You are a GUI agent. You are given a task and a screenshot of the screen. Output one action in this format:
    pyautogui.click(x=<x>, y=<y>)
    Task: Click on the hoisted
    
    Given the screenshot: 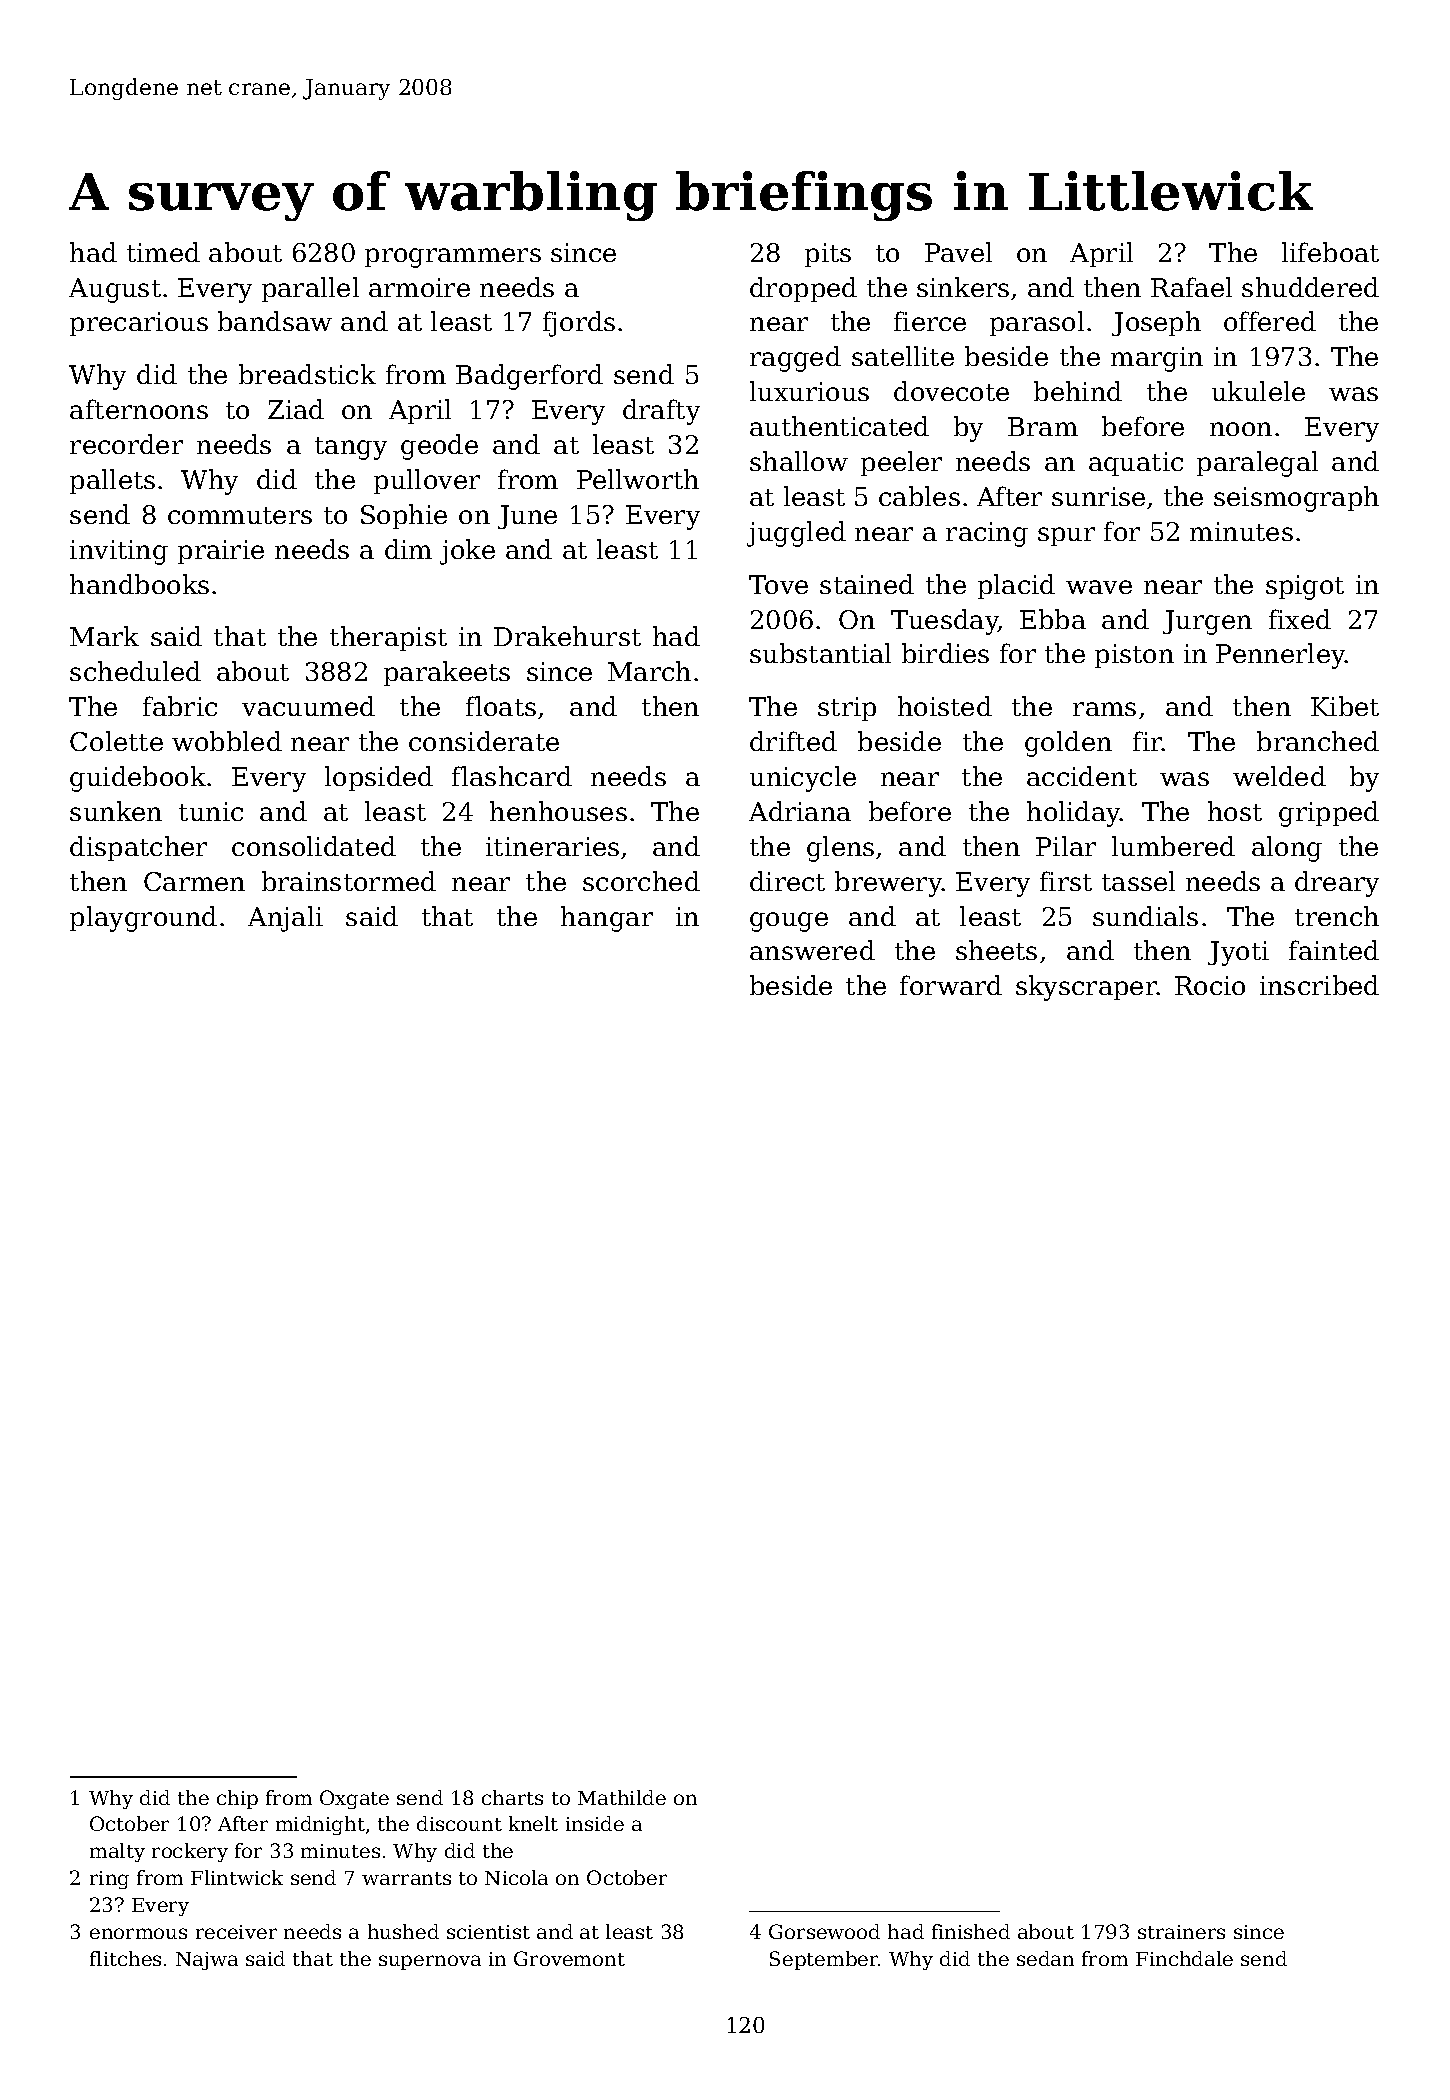 What is the action you would take?
    pyautogui.click(x=945, y=706)
